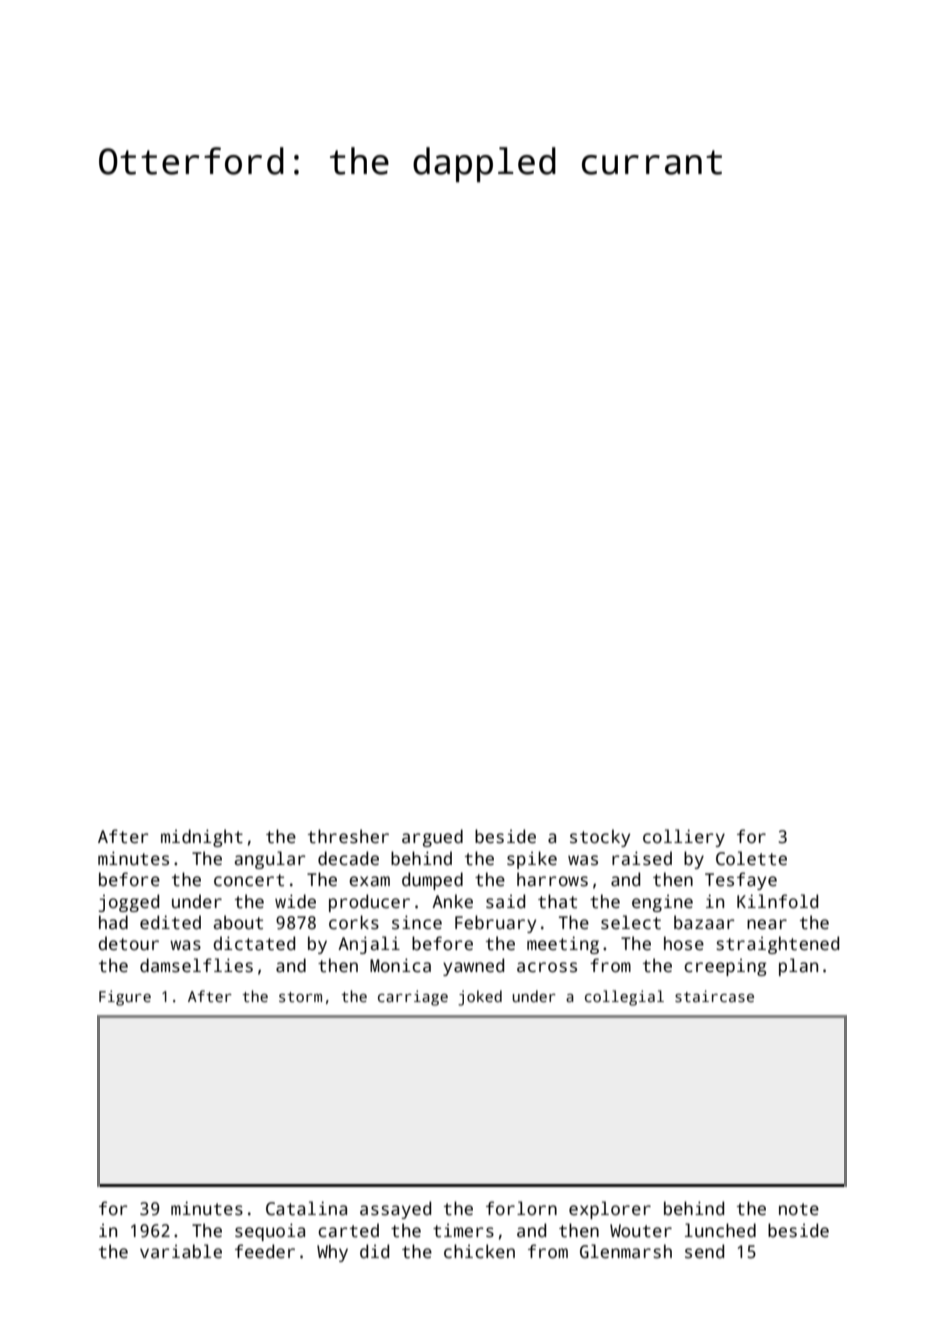  Describe the element at coordinates (463, 1231) in the screenshot. I see `timers` at that location.
